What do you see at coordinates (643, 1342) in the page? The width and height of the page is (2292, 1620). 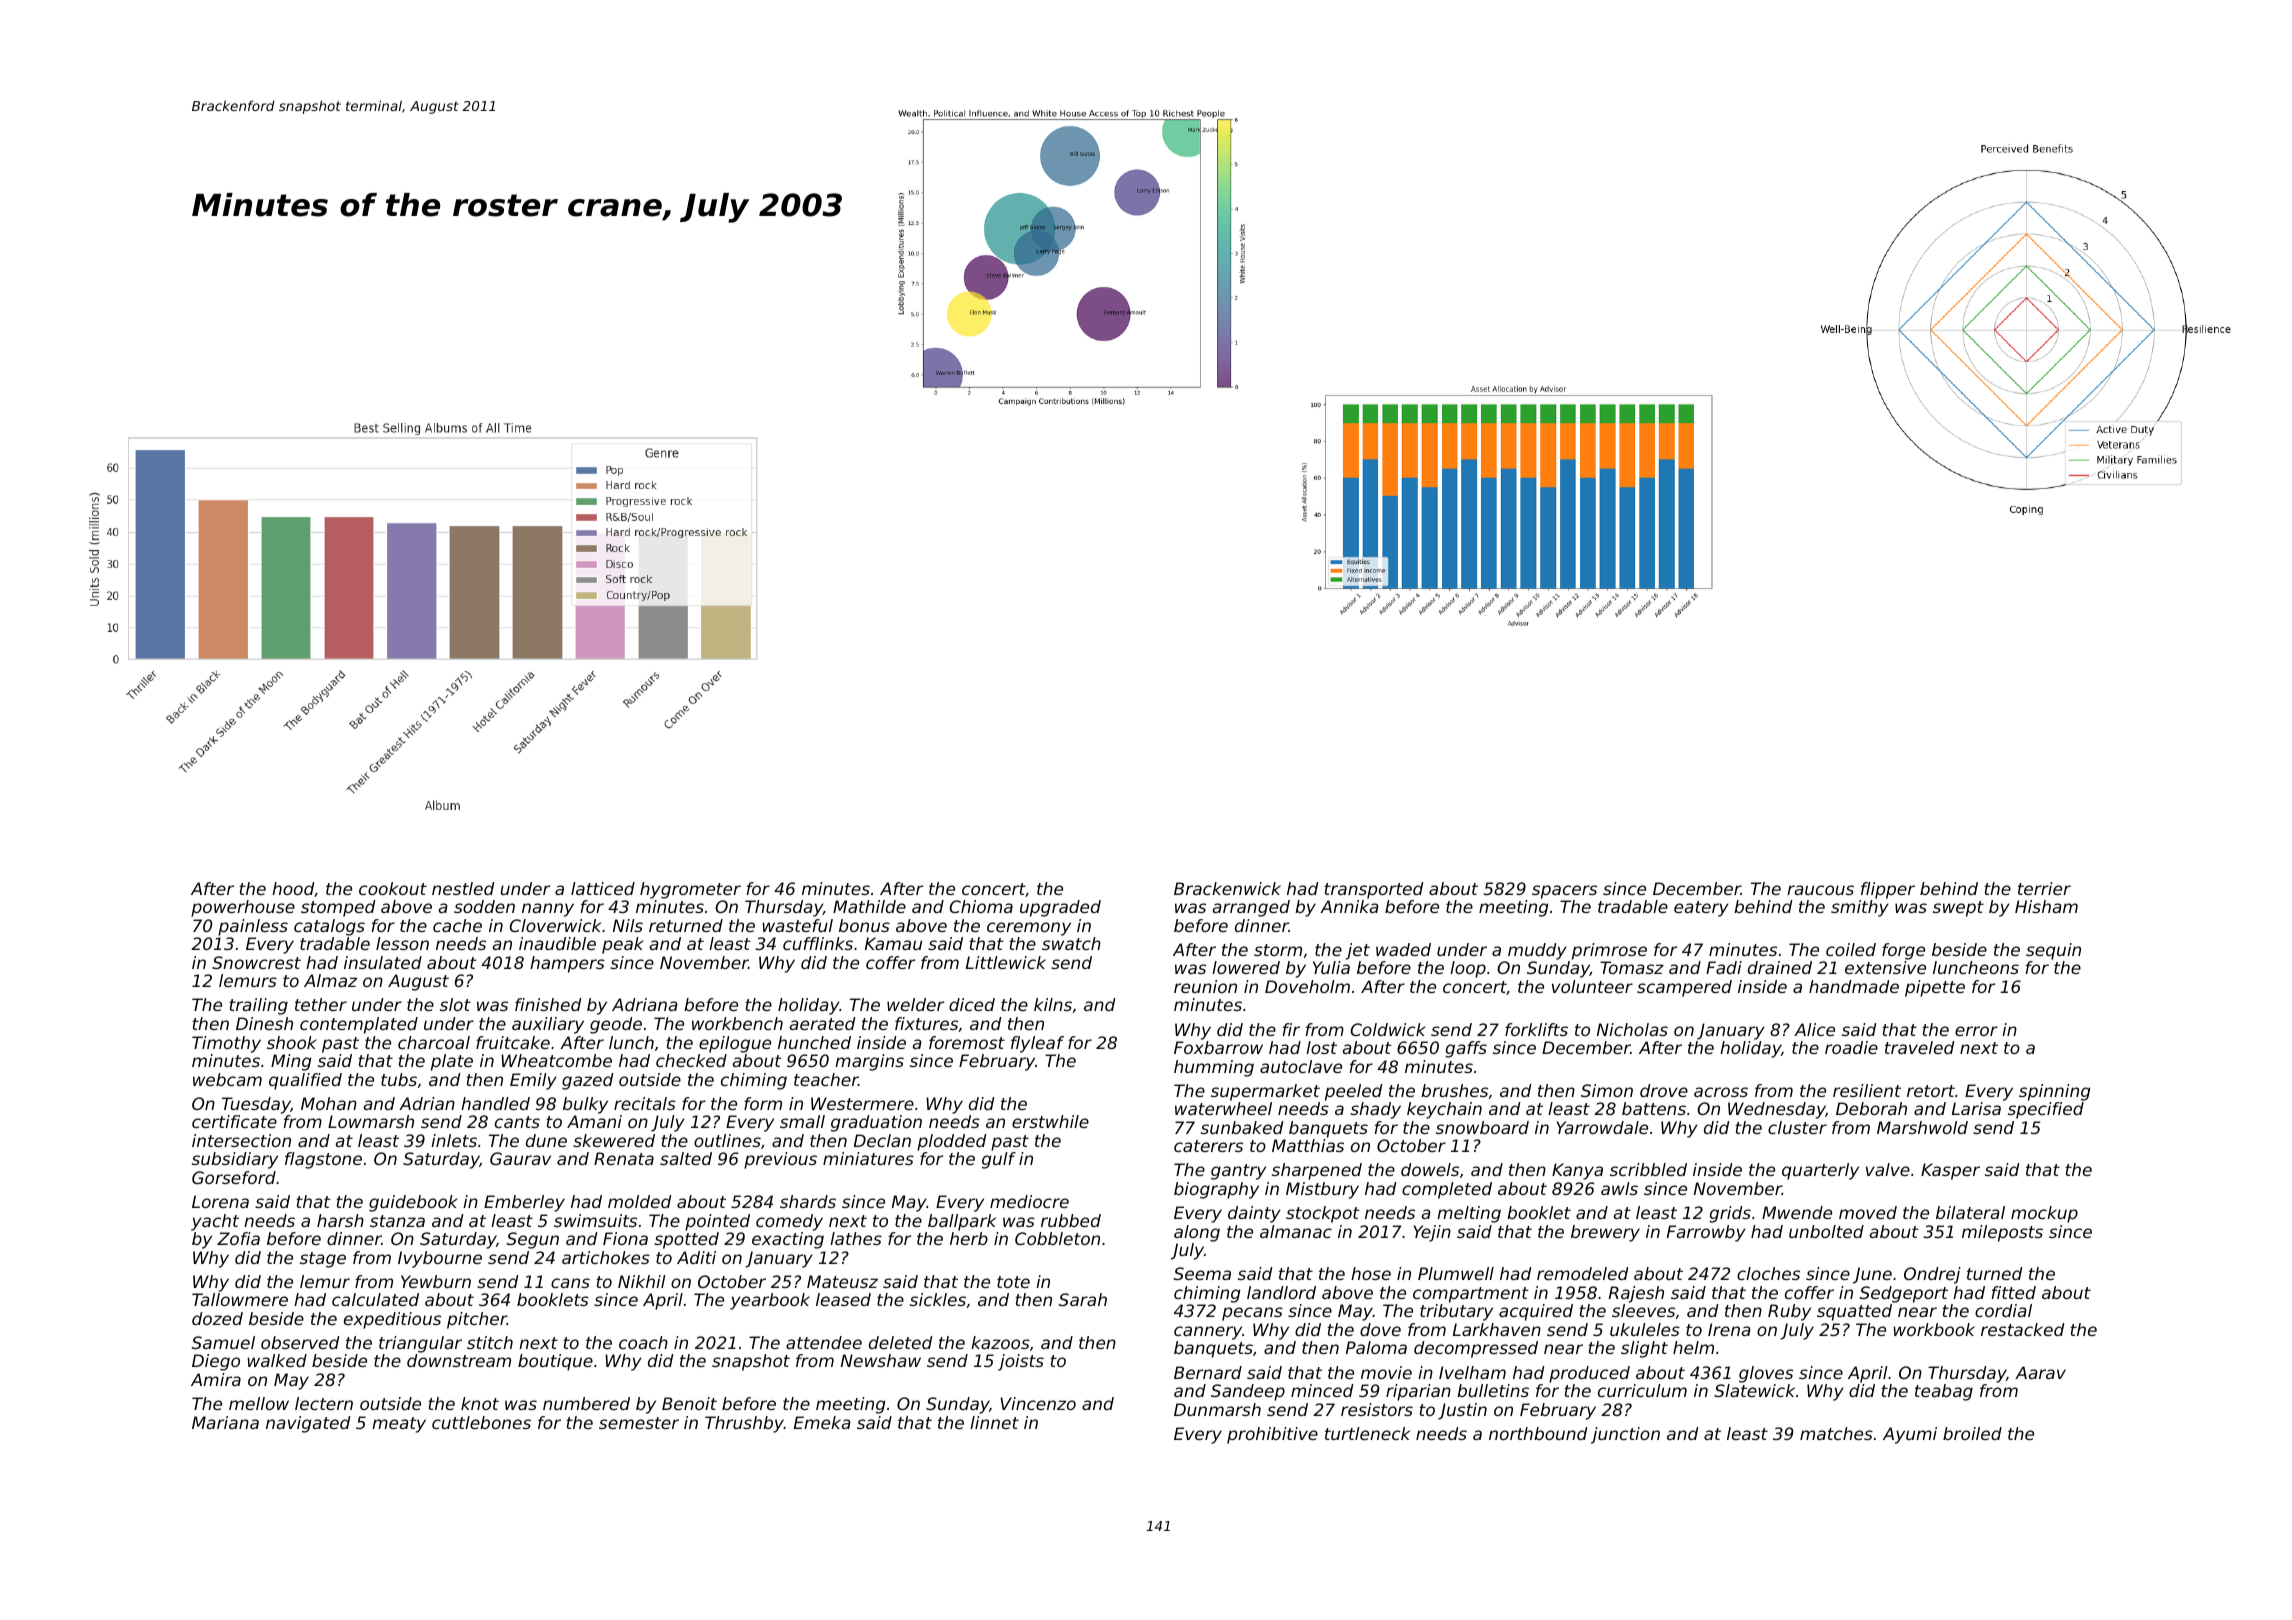 I see `coach` at bounding box center [643, 1342].
